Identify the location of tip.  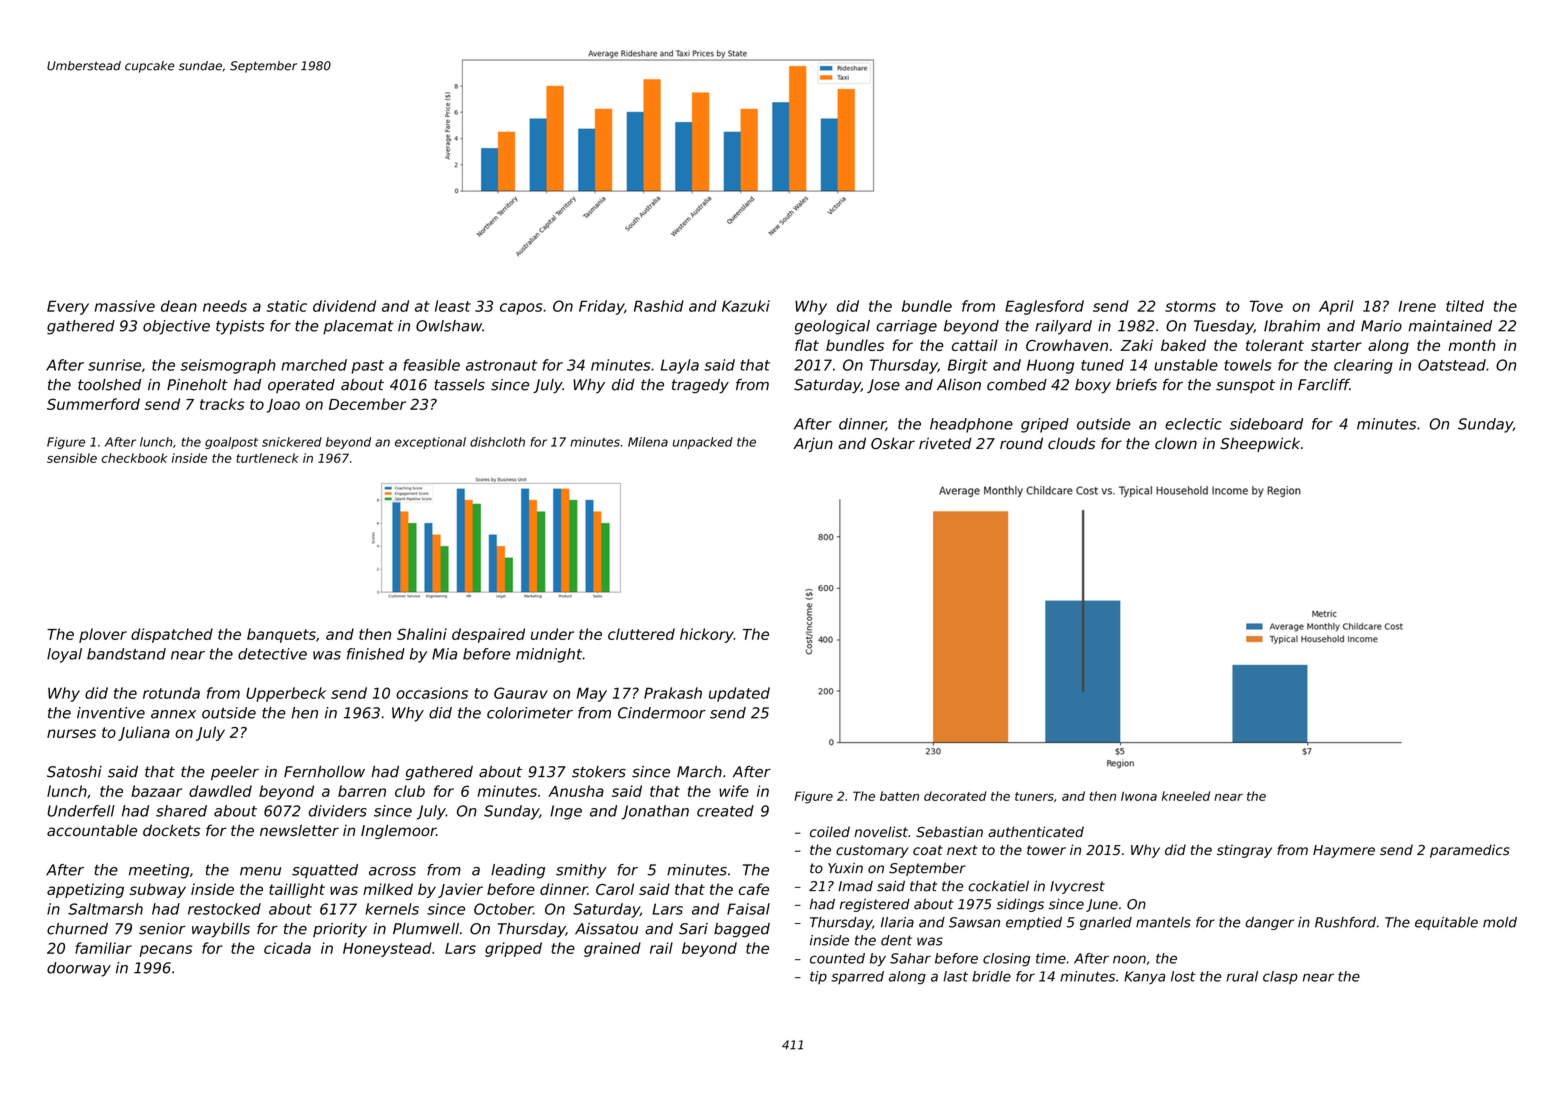
(818, 977).
